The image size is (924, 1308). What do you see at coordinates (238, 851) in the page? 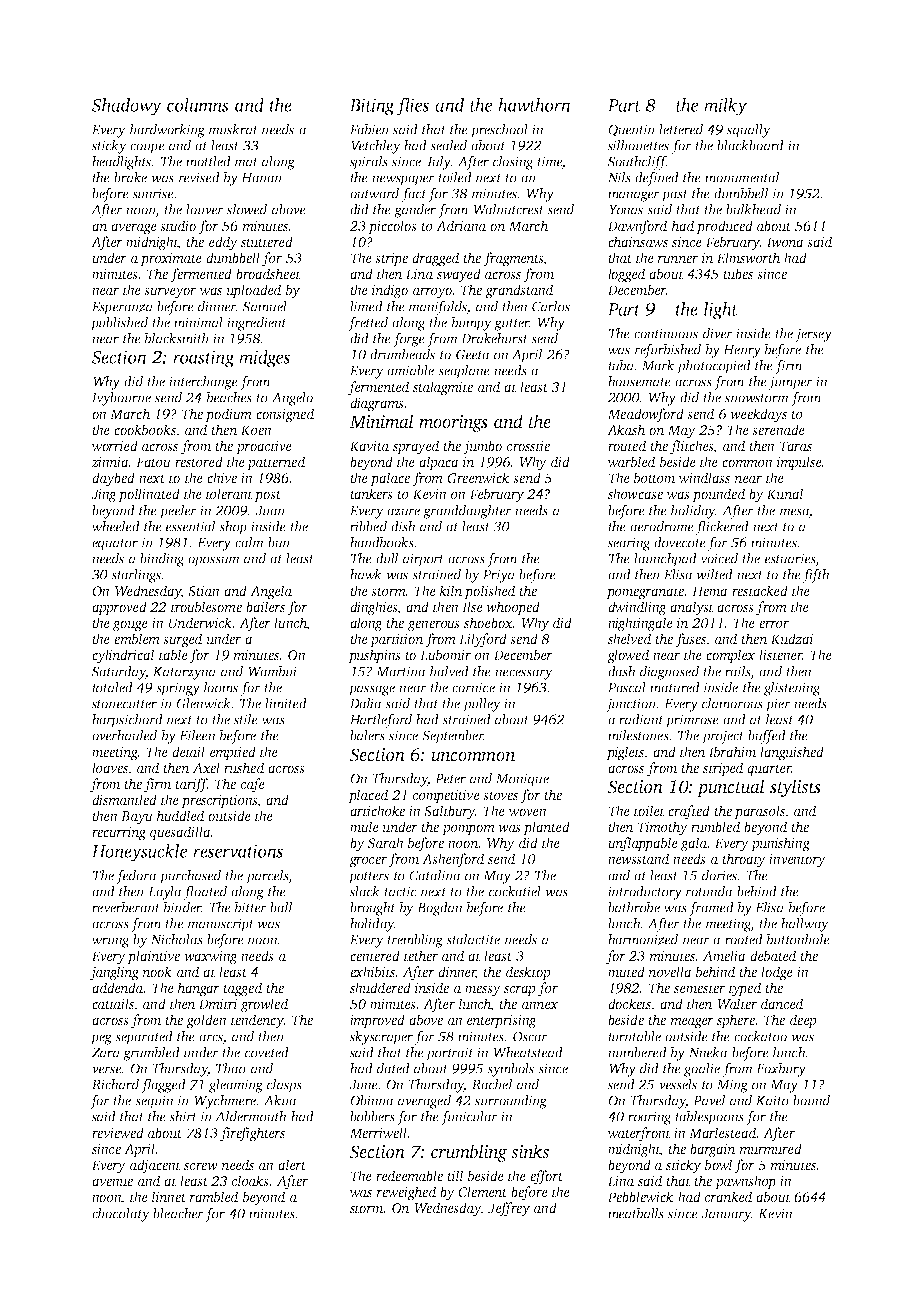
I see `reservations` at bounding box center [238, 851].
